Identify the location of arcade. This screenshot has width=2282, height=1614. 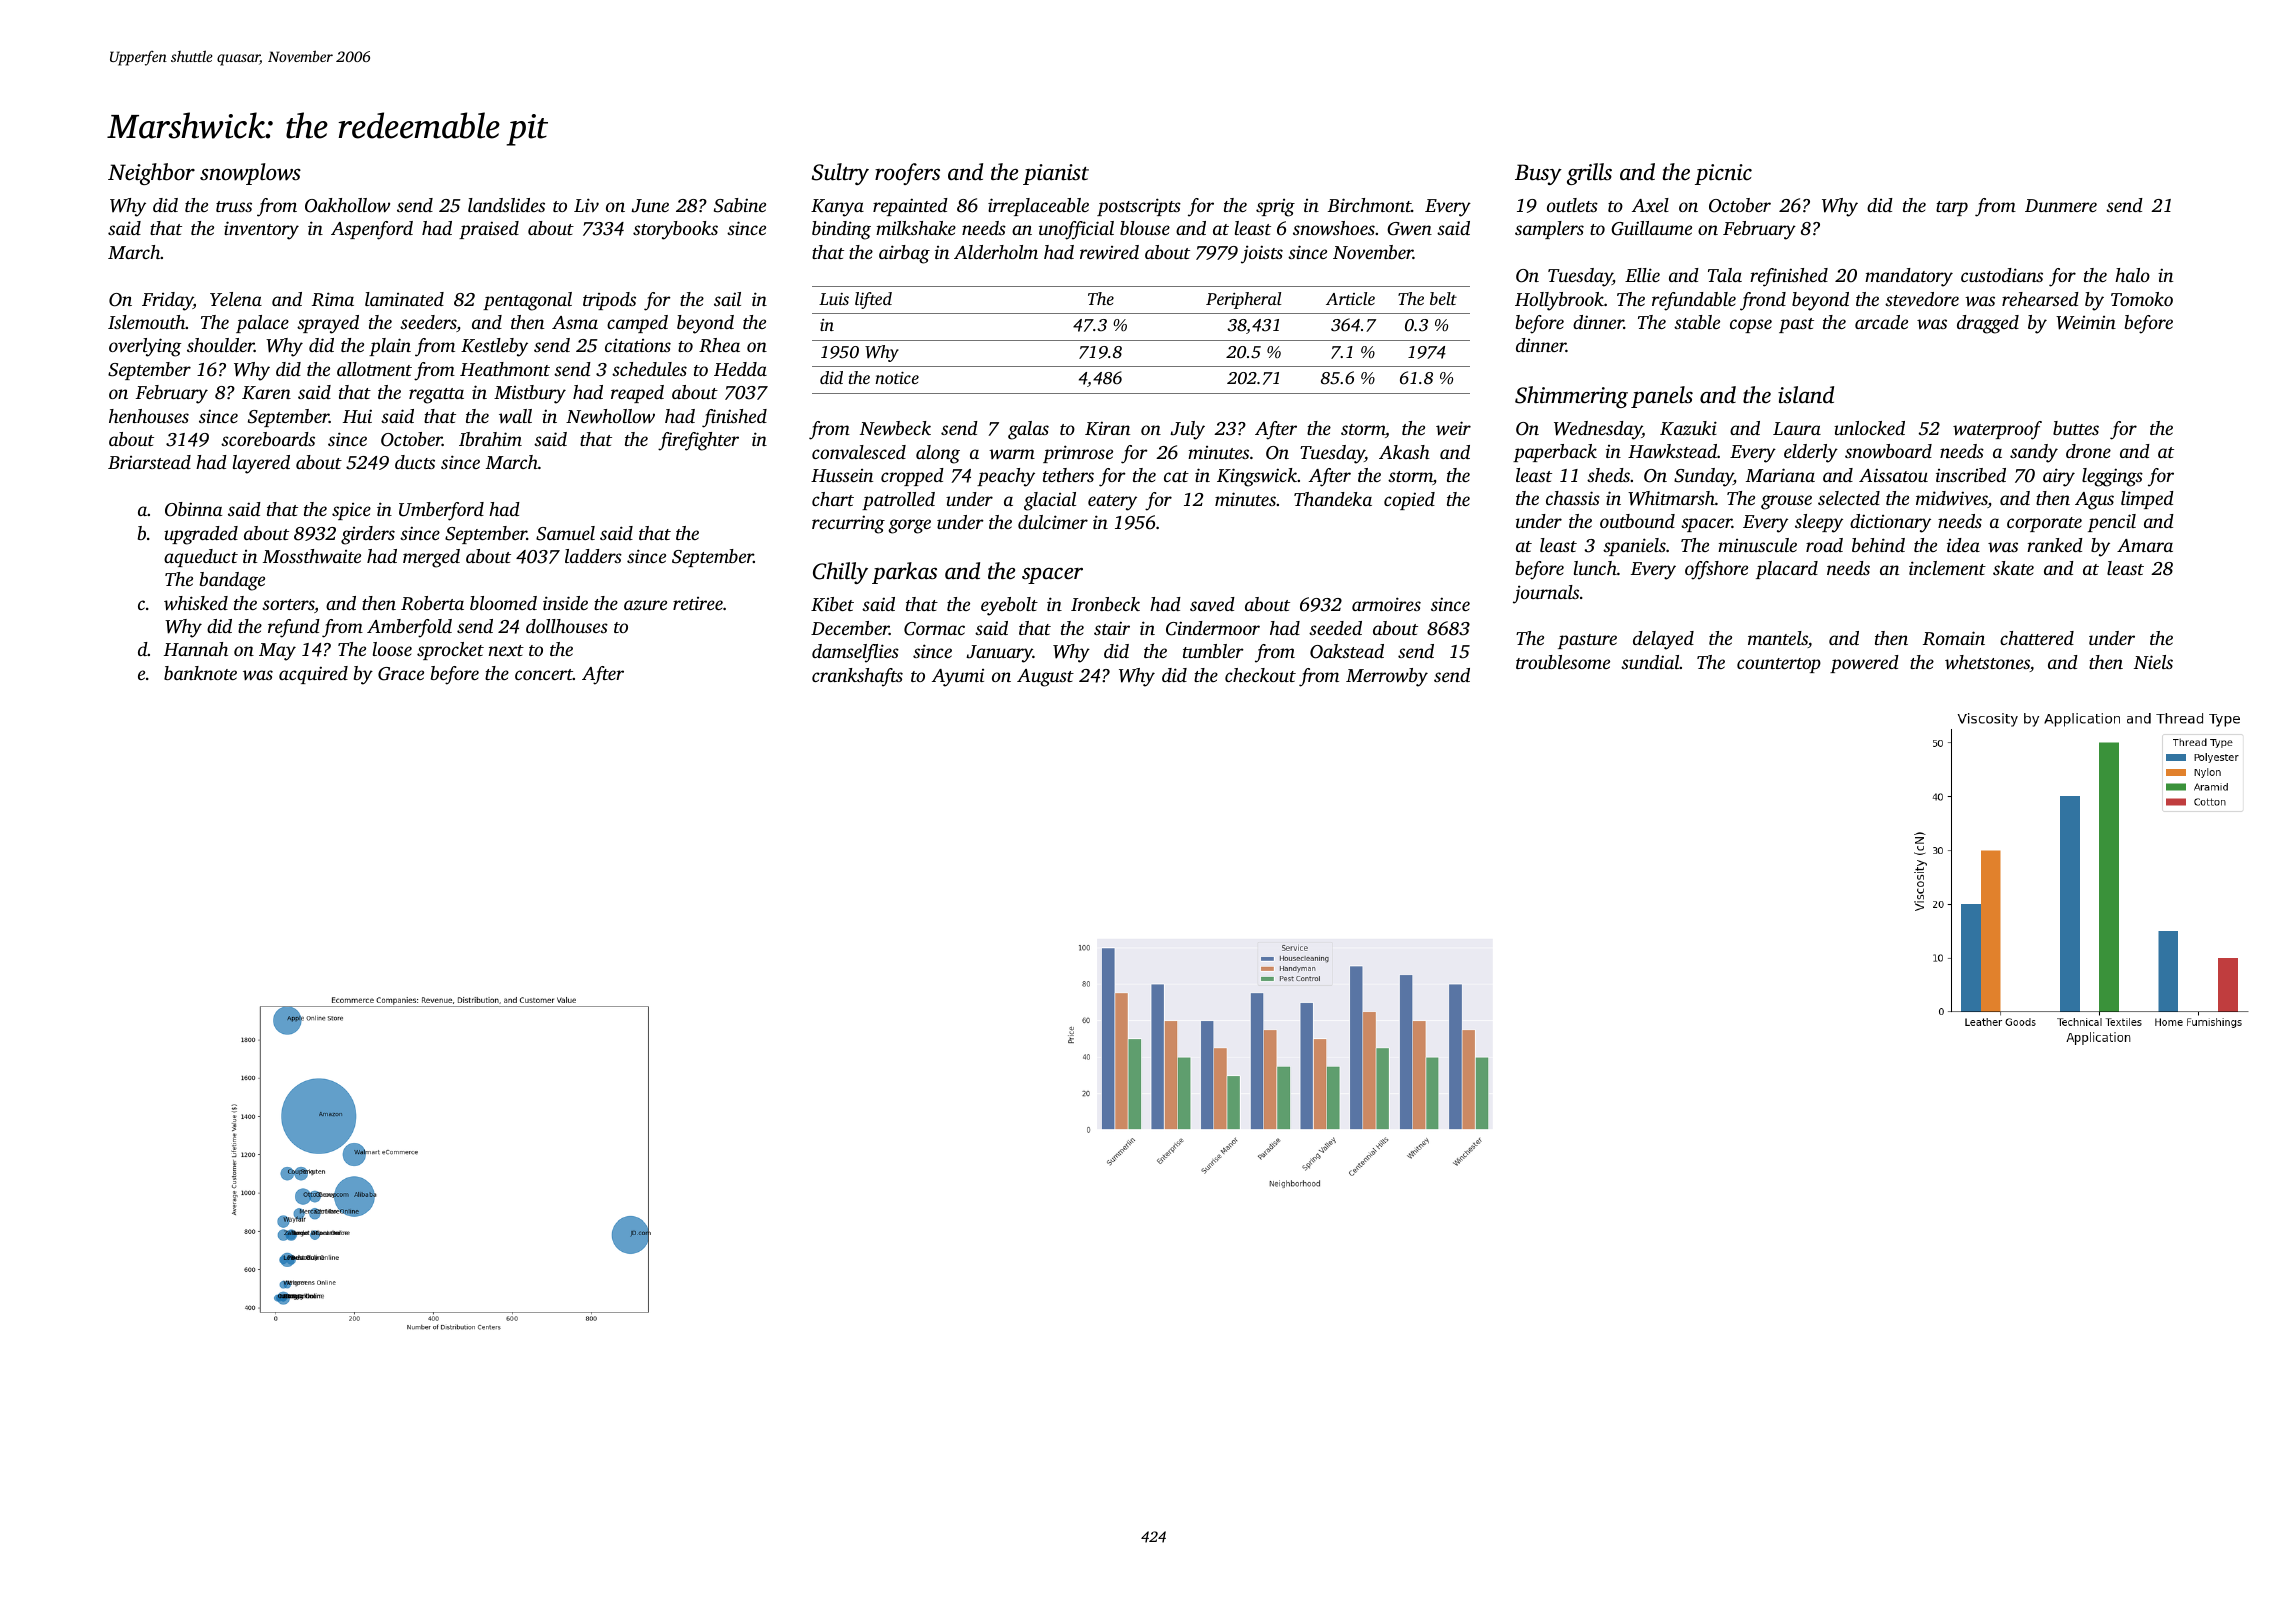
(1881, 322).
